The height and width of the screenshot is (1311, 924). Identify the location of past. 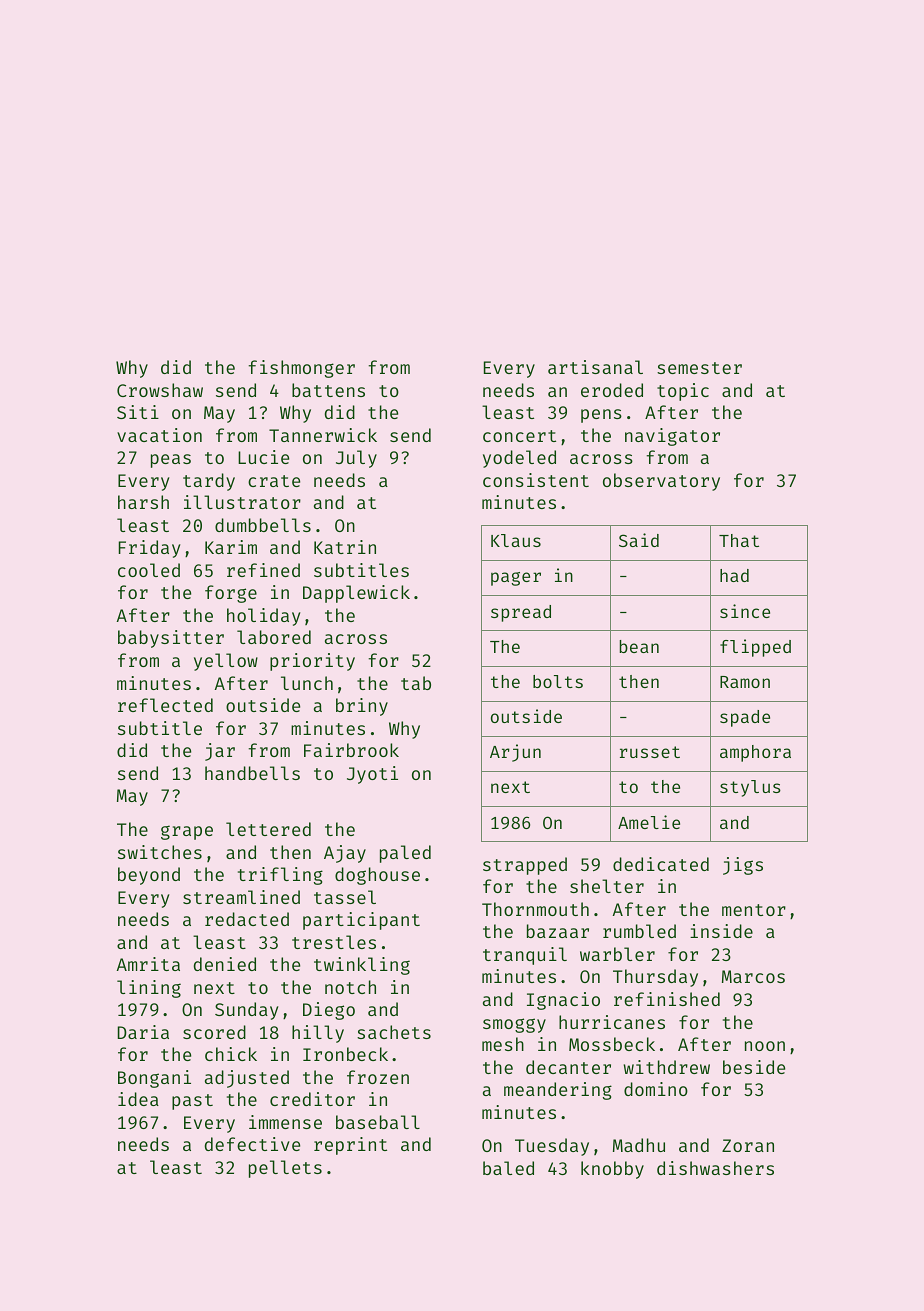
(192, 1102).
